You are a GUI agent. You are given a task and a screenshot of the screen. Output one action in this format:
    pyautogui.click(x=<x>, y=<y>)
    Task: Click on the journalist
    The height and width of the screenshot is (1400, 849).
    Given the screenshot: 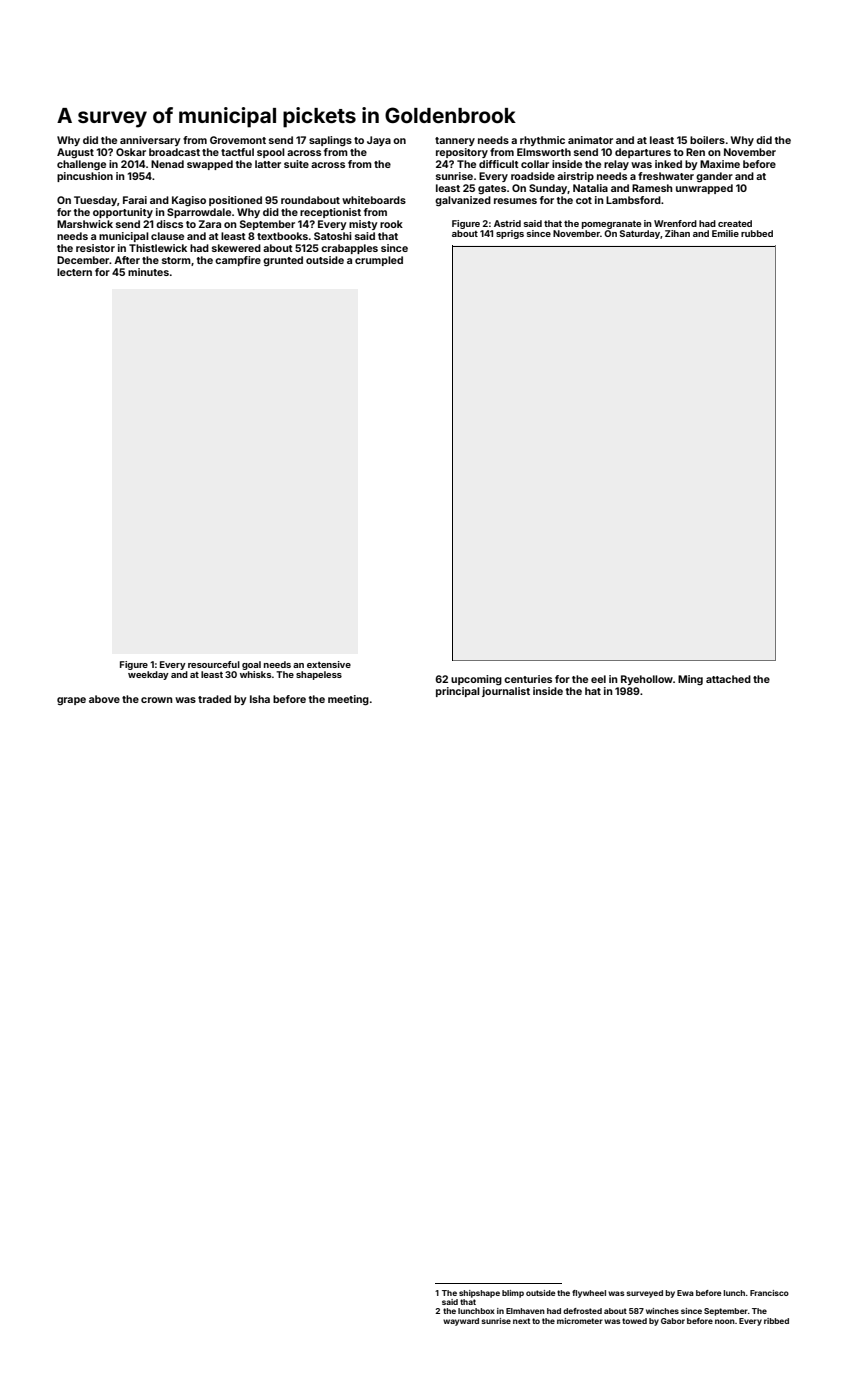 What is the action you would take?
    pyautogui.click(x=506, y=692)
